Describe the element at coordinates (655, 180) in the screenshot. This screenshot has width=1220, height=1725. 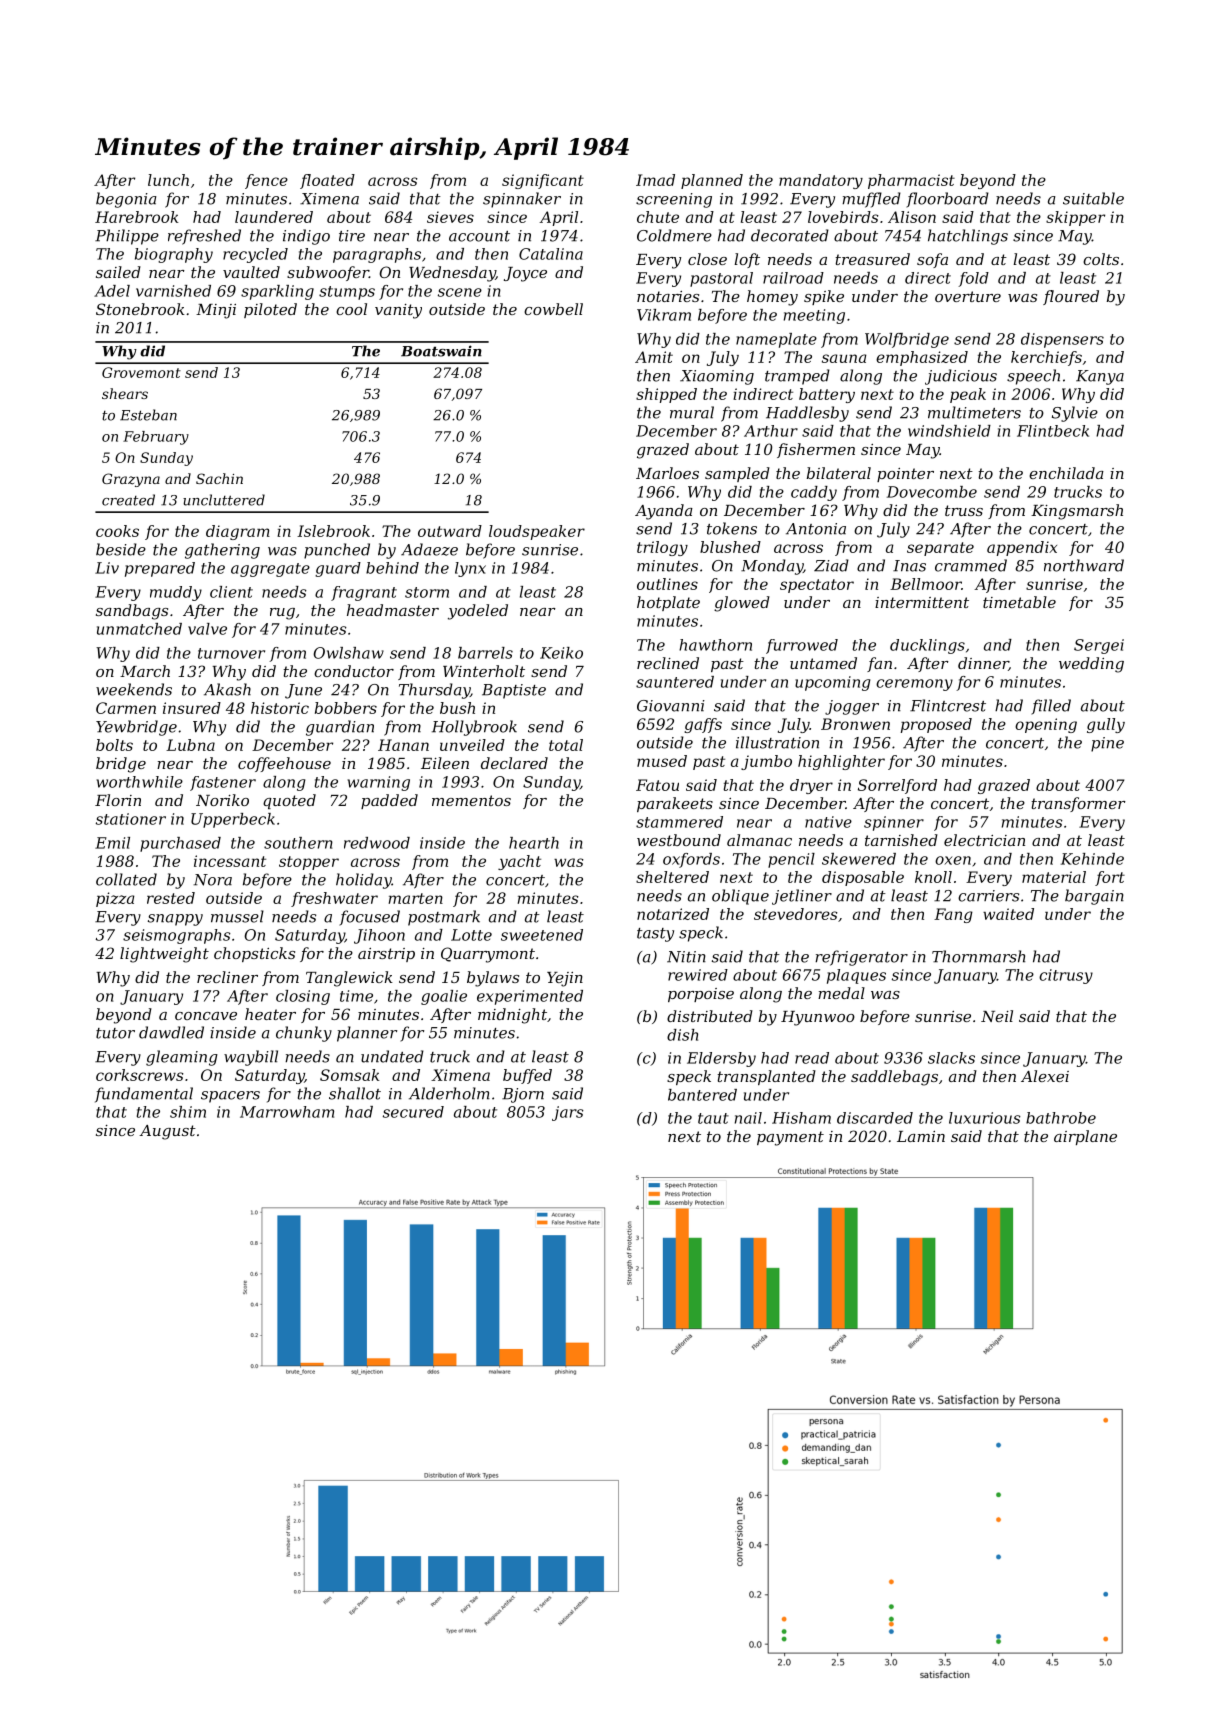
I see `Imad` at that location.
